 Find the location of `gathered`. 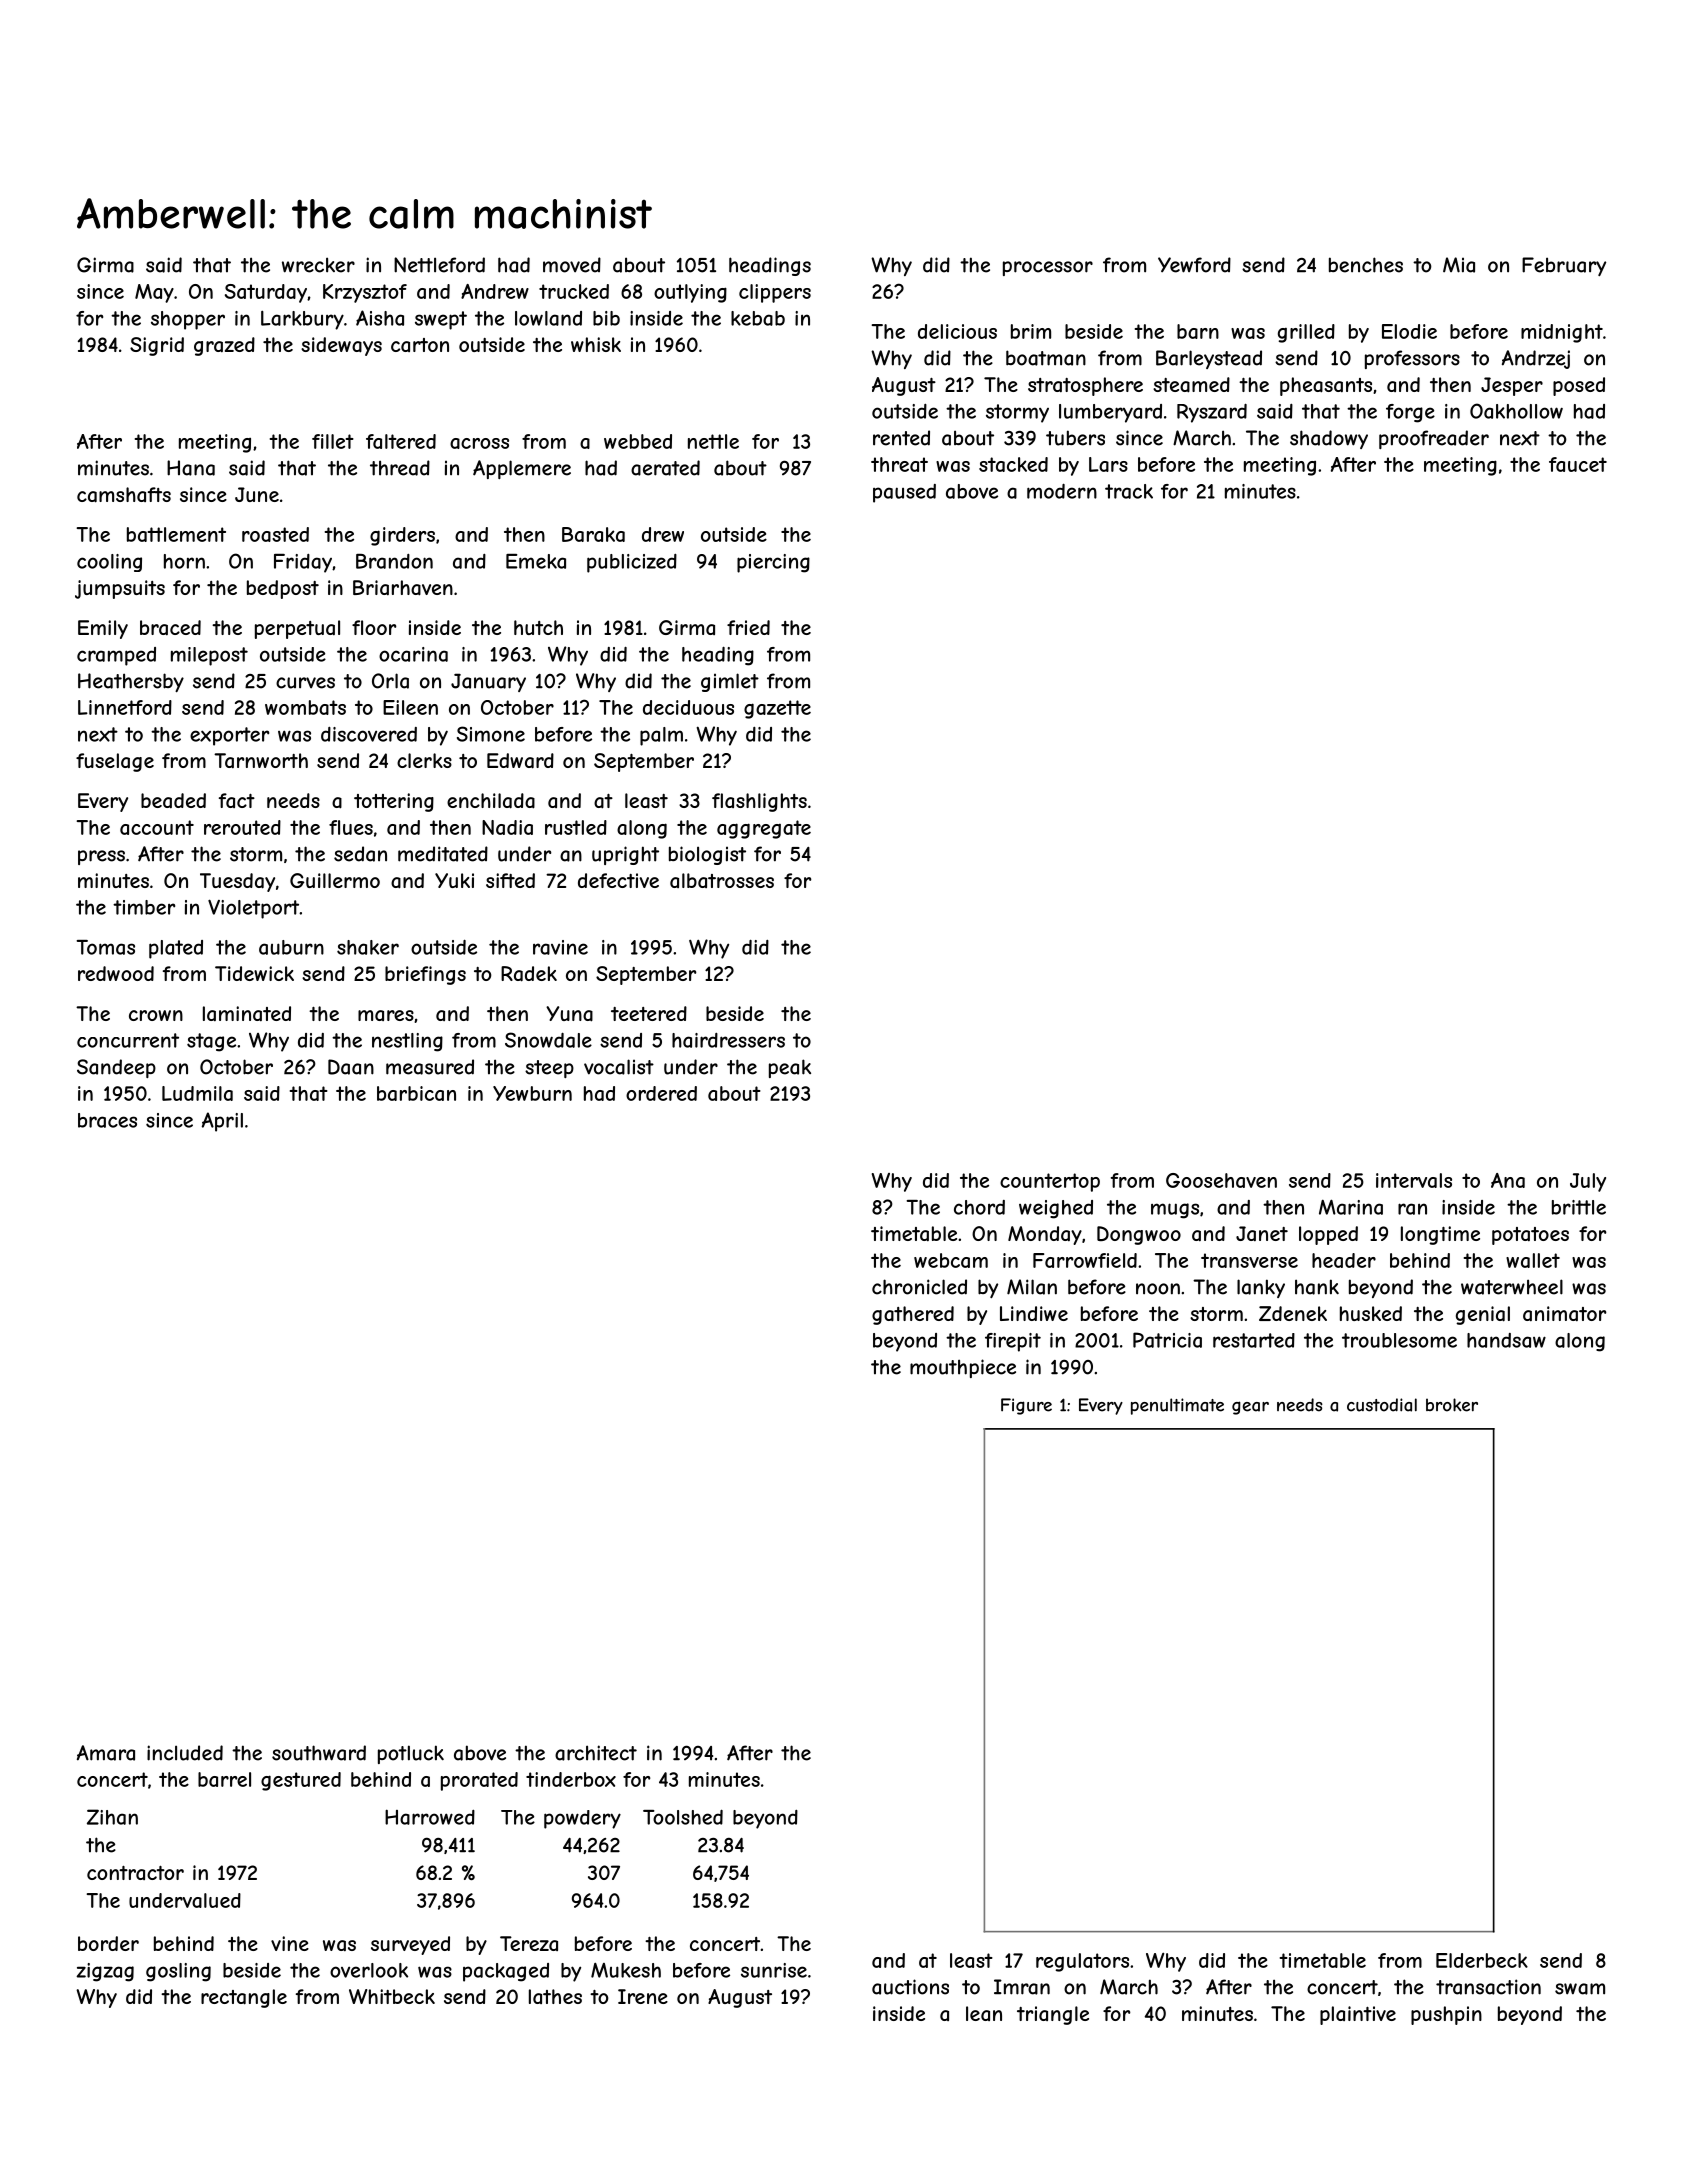

gathered is located at coordinates (913, 1315).
